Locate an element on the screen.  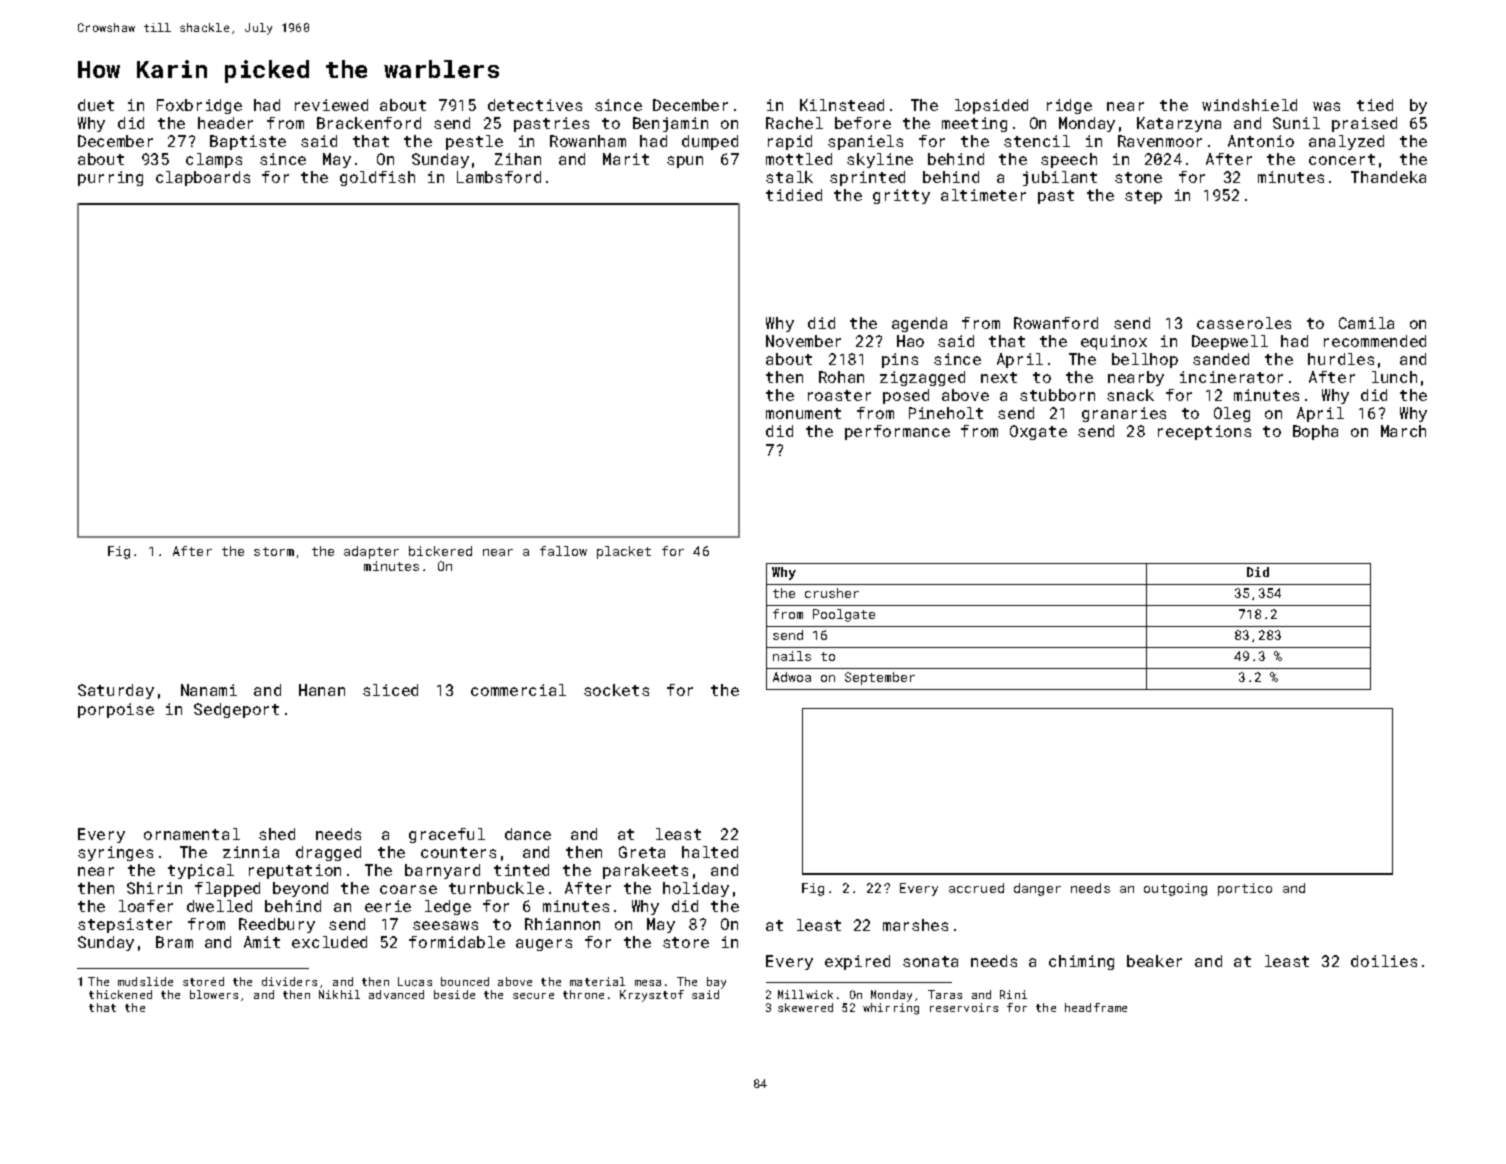
headframe is located at coordinates (1096, 1007).
